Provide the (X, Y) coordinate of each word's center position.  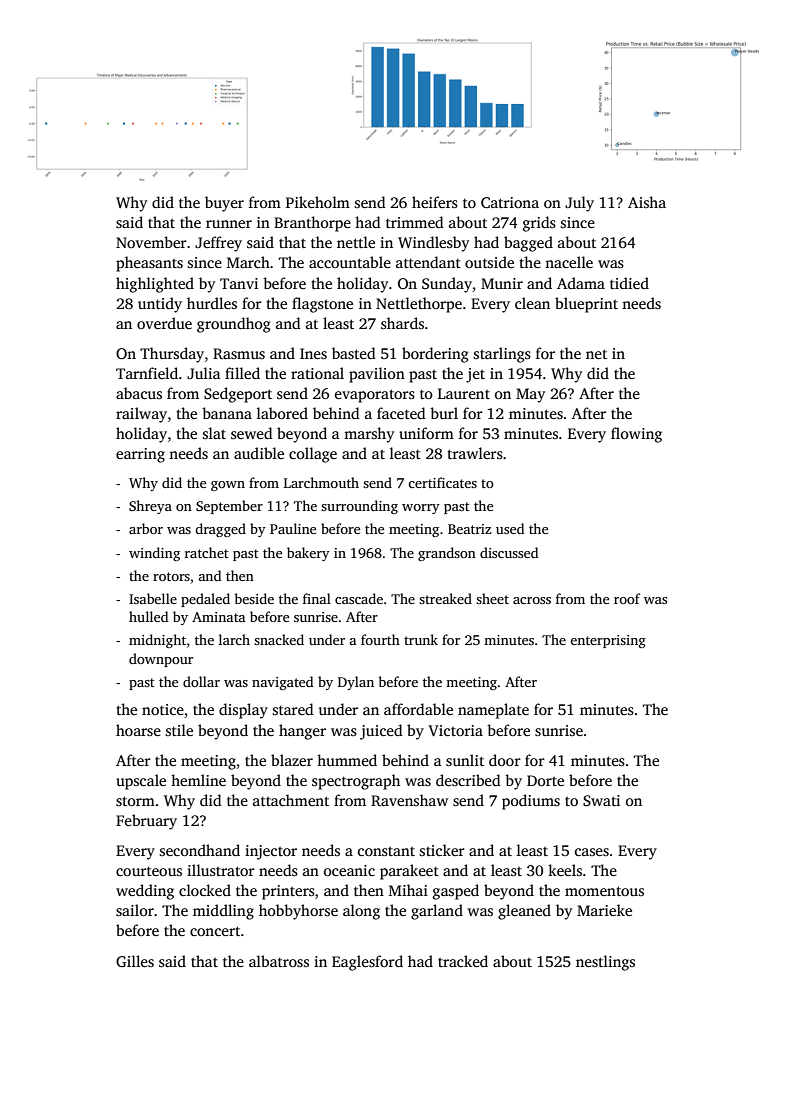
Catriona (510, 202)
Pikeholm (318, 202)
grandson (447, 554)
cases (592, 852)
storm (135, 801)
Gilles (135, 961)
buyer (224, 204)
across (532, 600)
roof (627, 598)
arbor (146, 528)
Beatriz (469, 529)
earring (140, 455)
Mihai (408, 890)
